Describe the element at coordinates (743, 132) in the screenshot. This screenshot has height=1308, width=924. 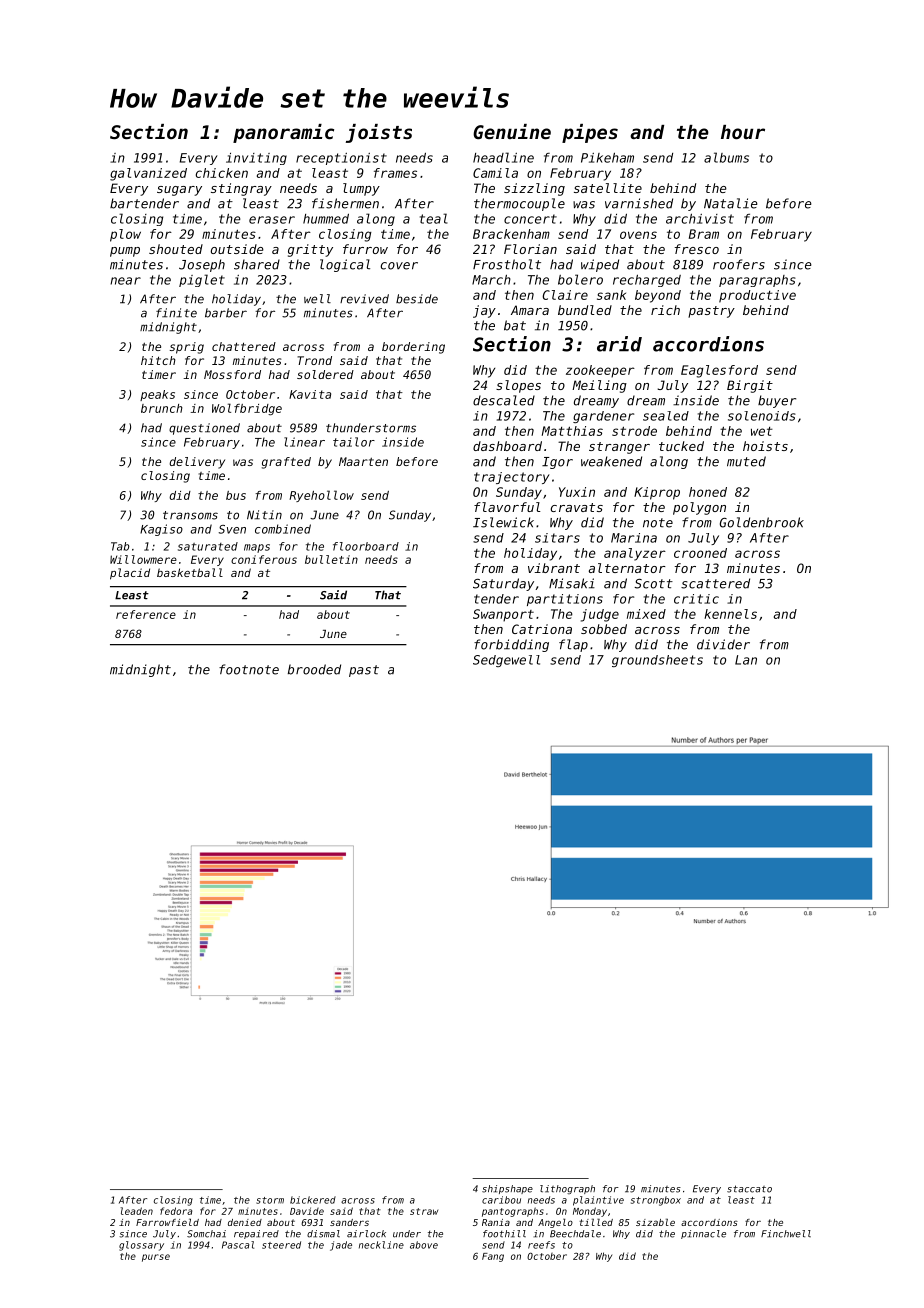
I see `hour` at that location.
